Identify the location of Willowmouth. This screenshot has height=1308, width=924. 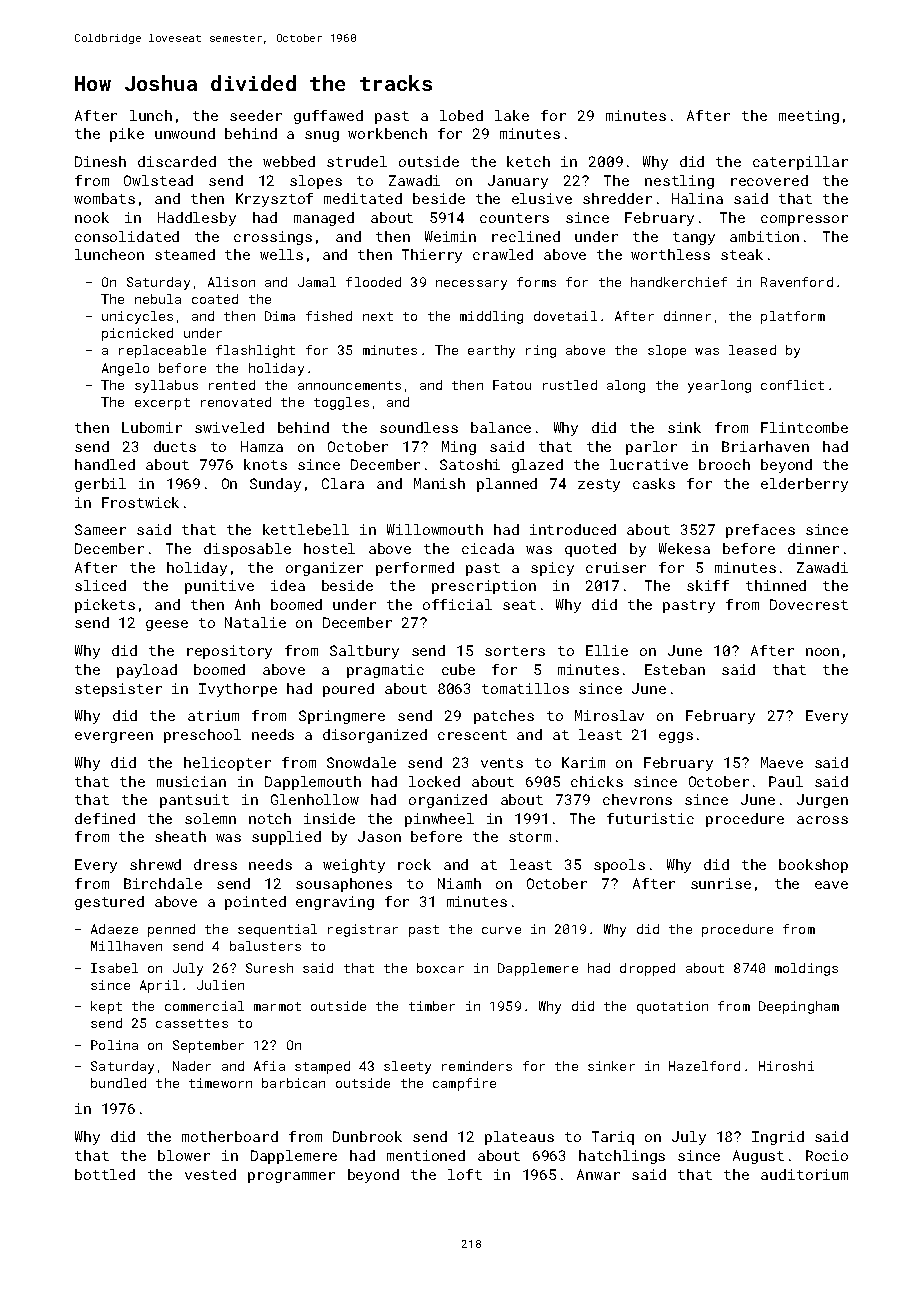
(435, 529).
